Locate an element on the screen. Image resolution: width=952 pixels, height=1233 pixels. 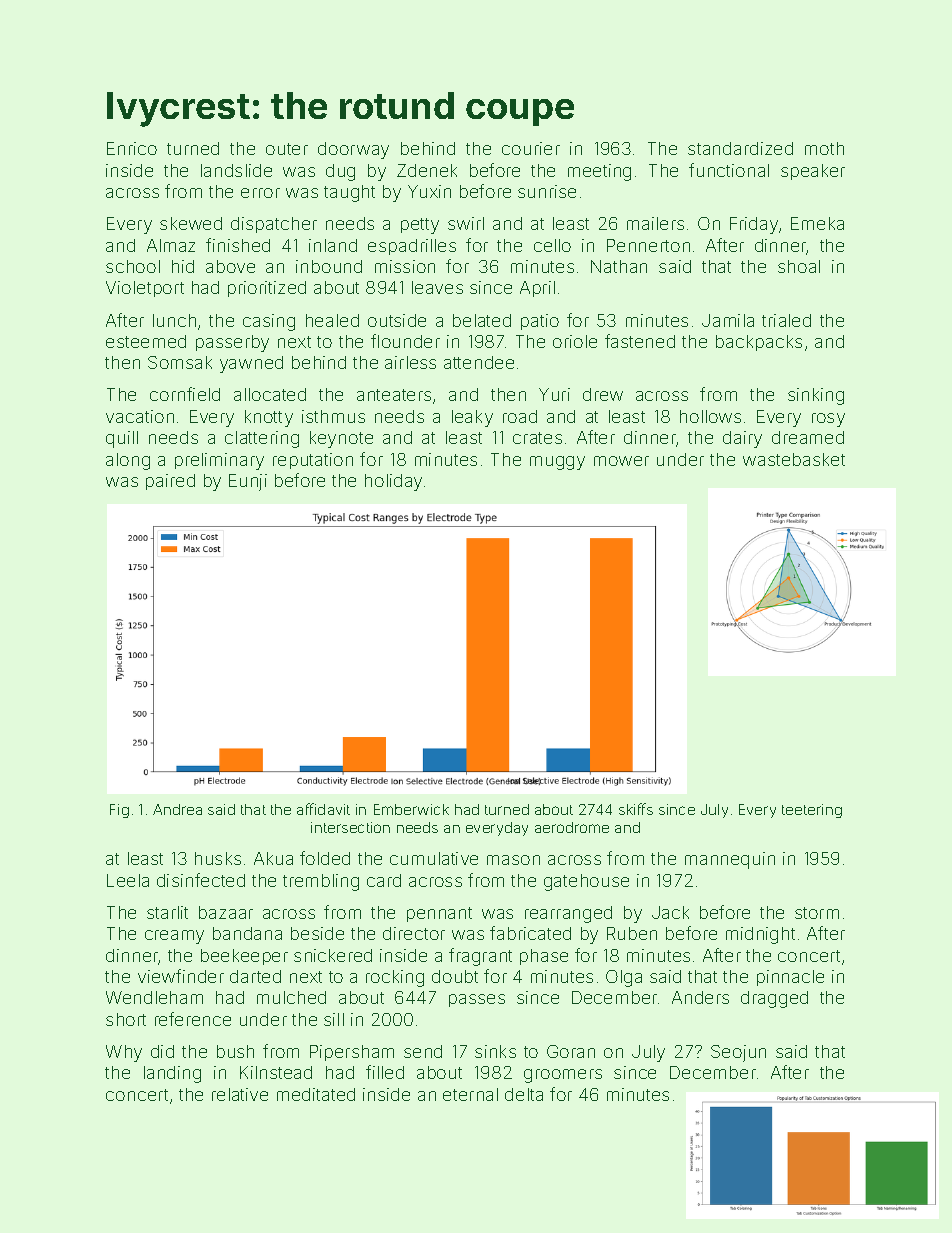
muggy is located at coordinates (557, 463).
